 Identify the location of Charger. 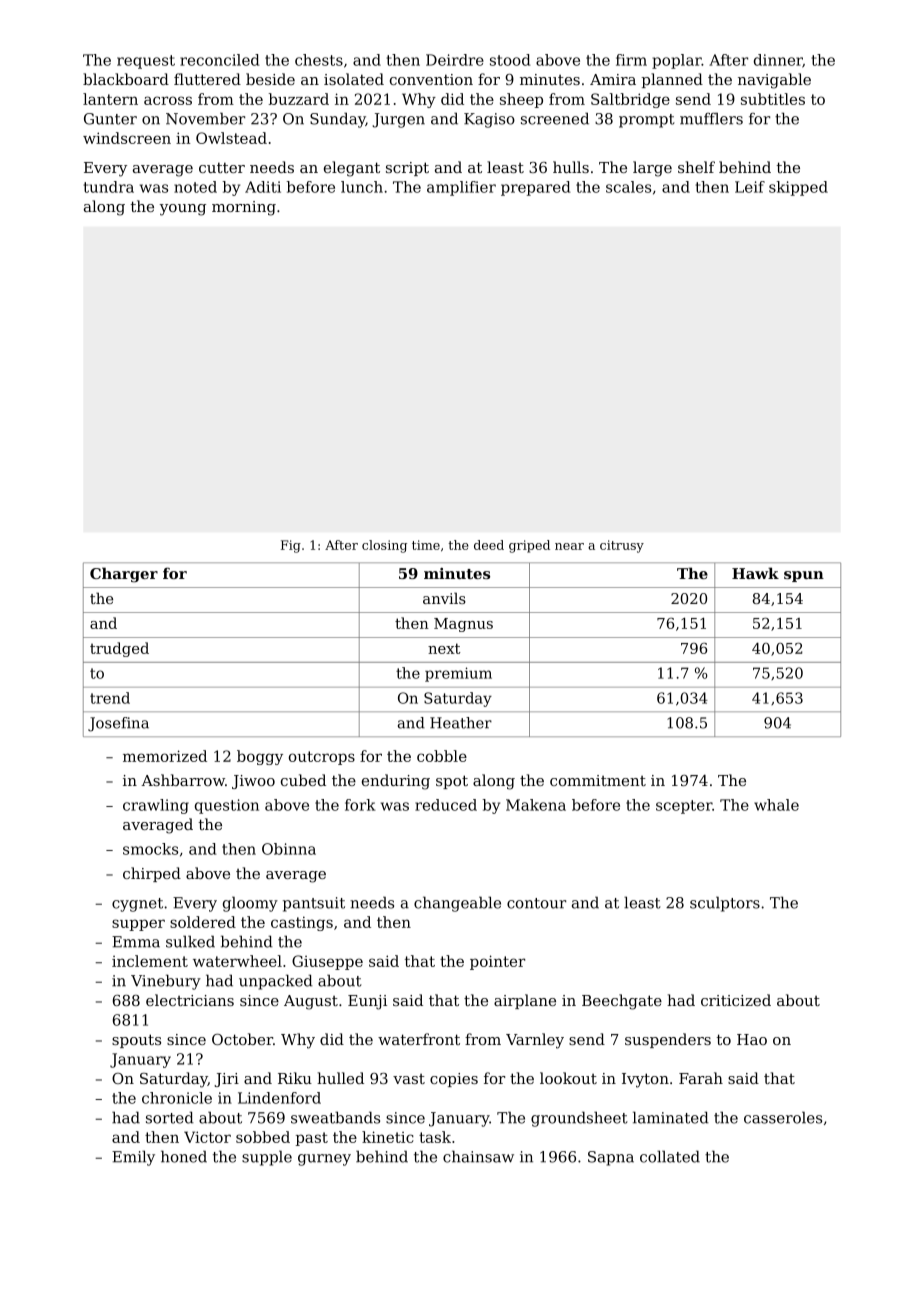
(124, 575).
